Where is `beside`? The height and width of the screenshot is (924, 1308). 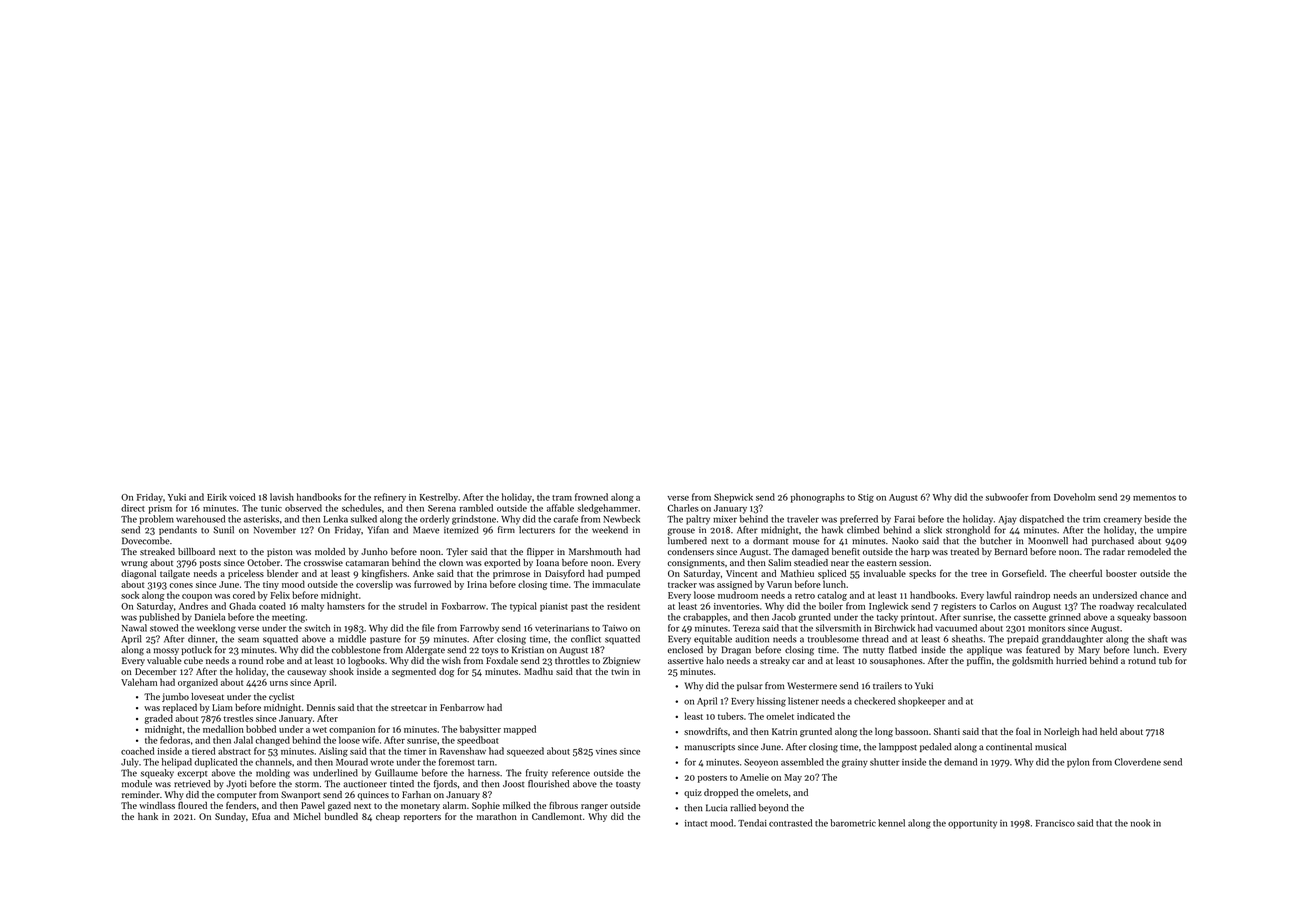 beside is located at coordinates (1158, 519).
